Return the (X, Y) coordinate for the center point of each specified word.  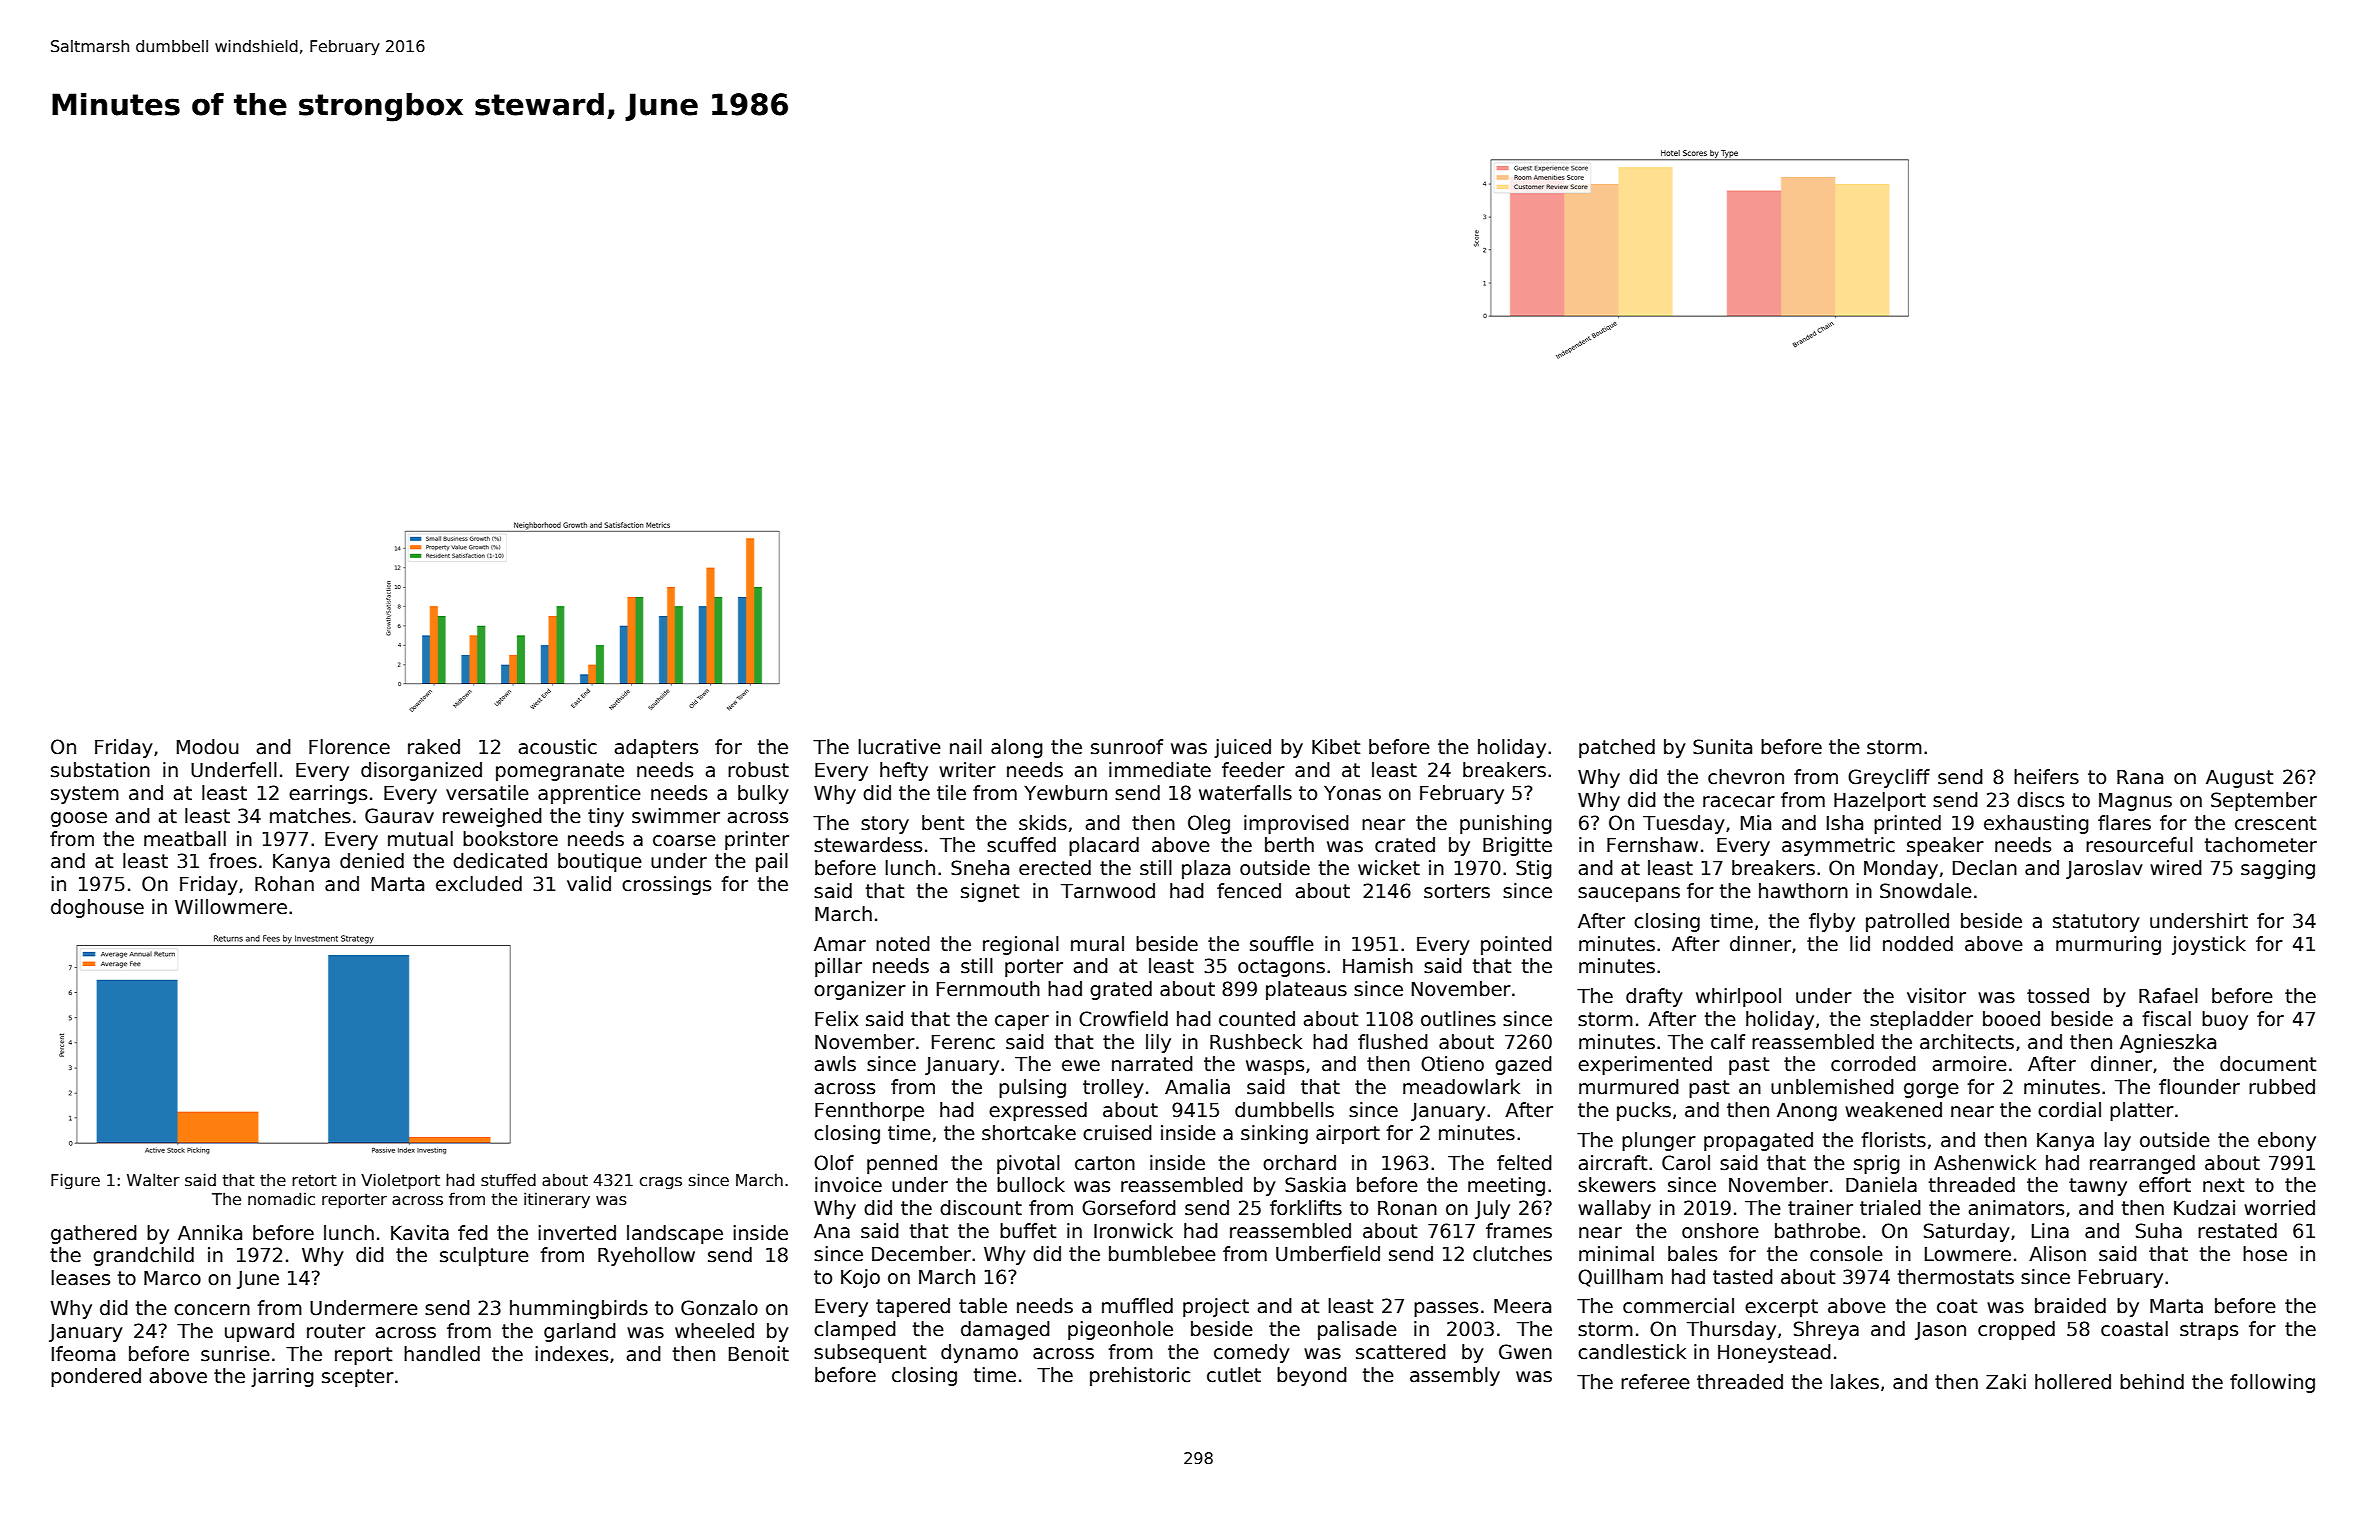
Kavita (420, 1233)
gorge (1931, 1090)
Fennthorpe (869, 1111)
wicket (1389, 868)
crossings (666, 885)
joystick (2209, 945)
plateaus (1306, 990)
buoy (2225, 1020)
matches (310, 816)
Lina (2050, 1231)
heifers (2046, 777)
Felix (836, 1019)
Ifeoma (83, 1354)
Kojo (860, 1278)
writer (967, 770)
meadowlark (1461, 1087)
